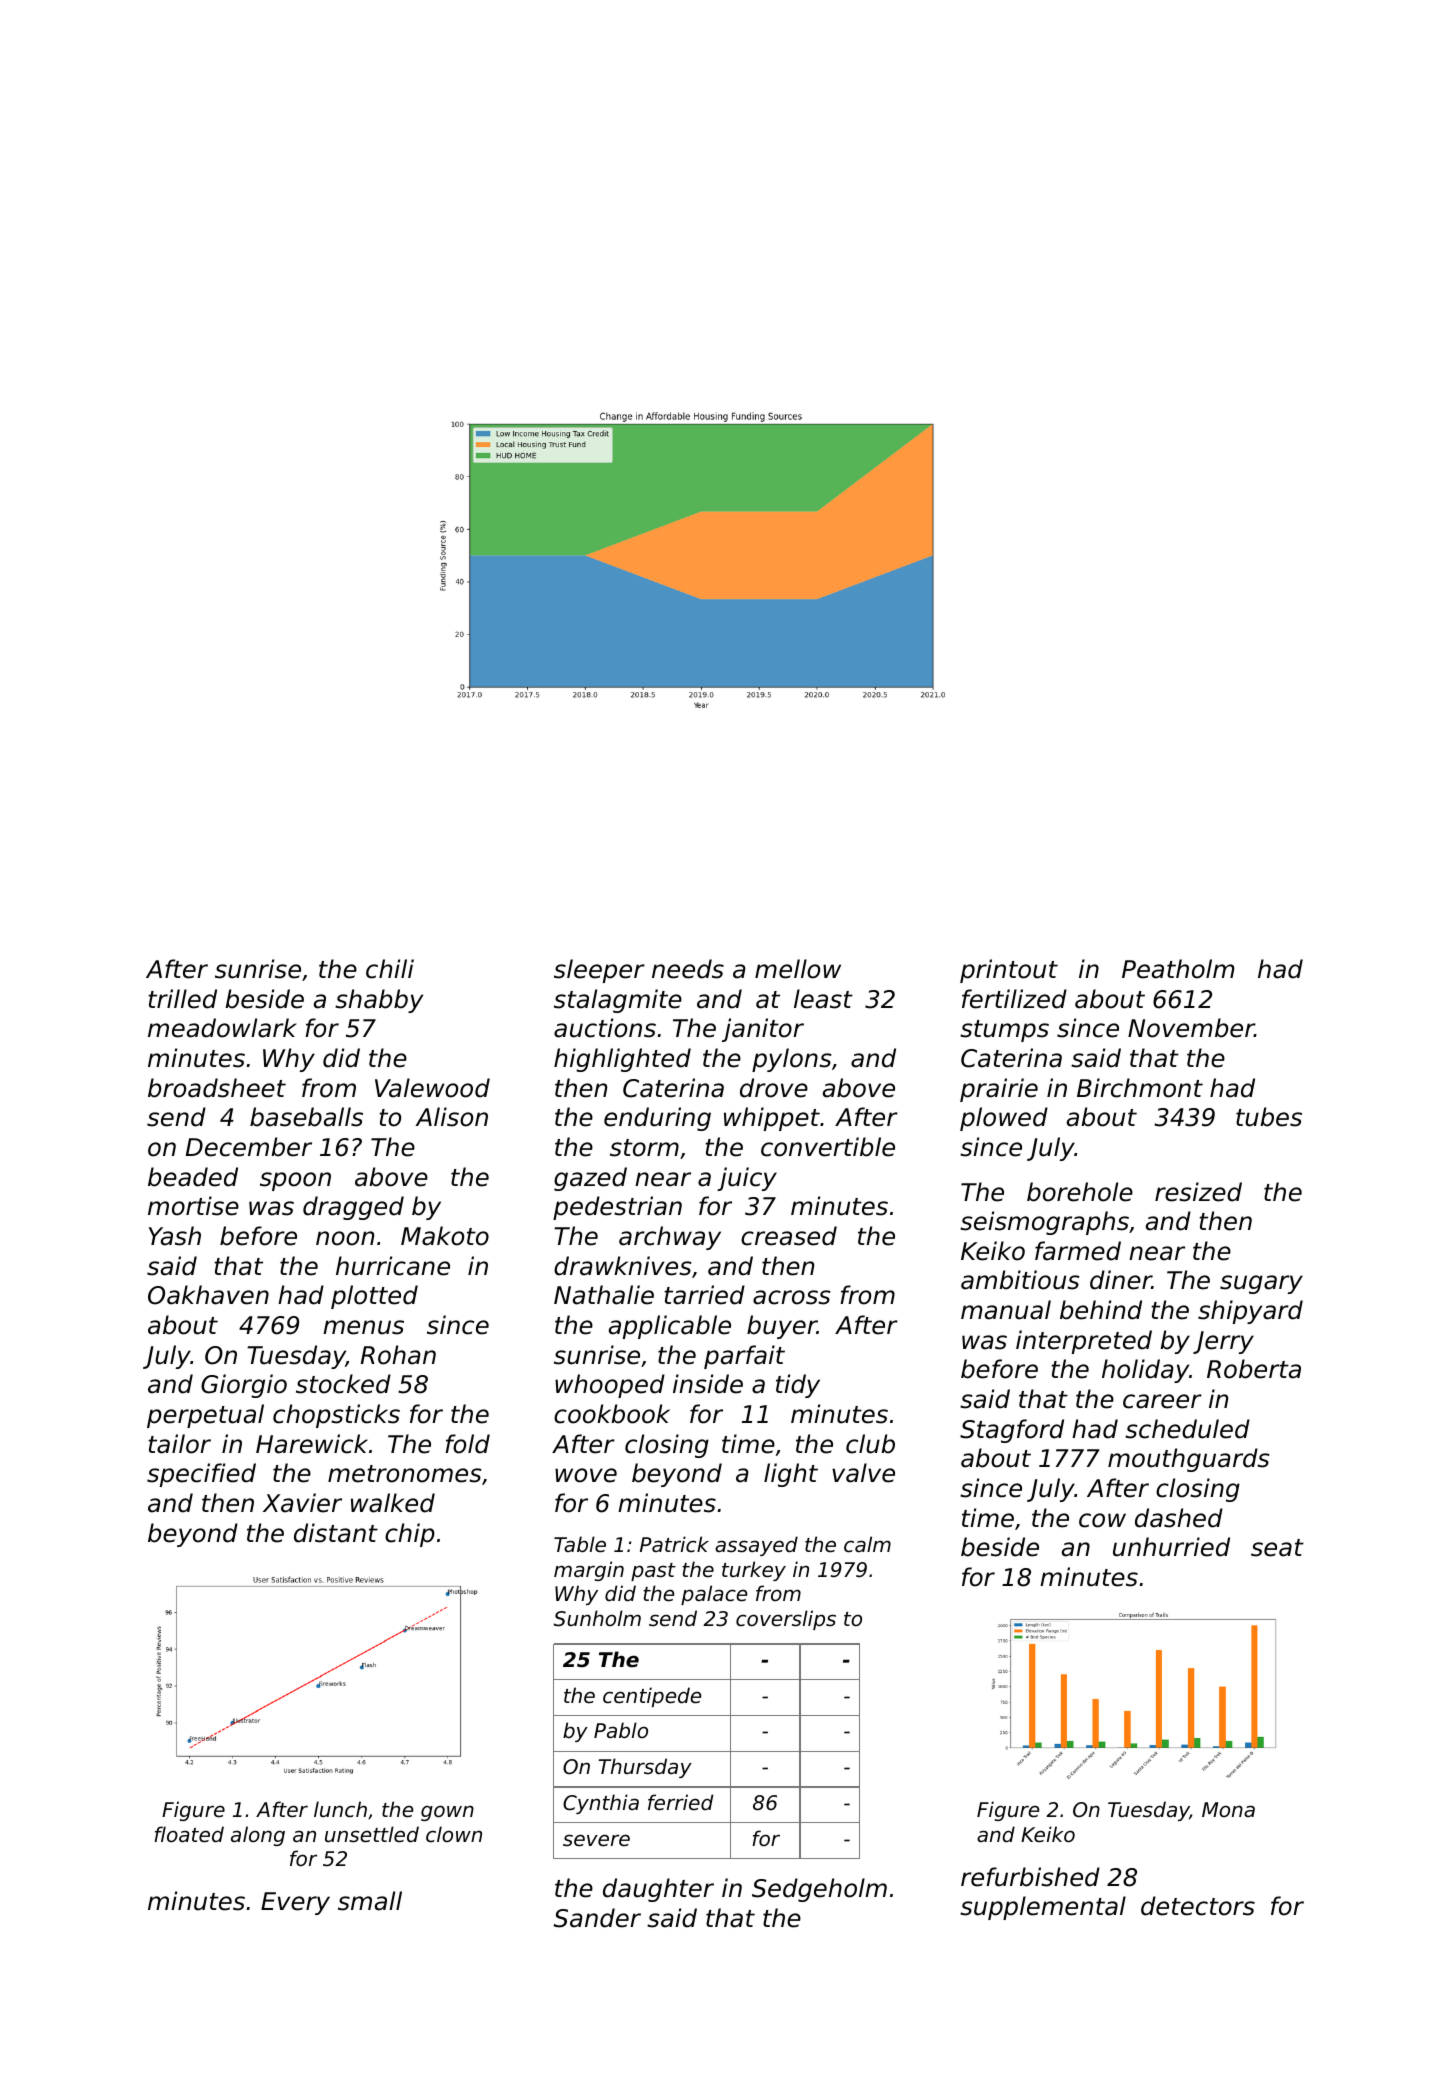 This page has height=2100, width=1450. What do you see at coordinates (390, 969) in the page?
I see `chili` at bounding box center [390, 969].
